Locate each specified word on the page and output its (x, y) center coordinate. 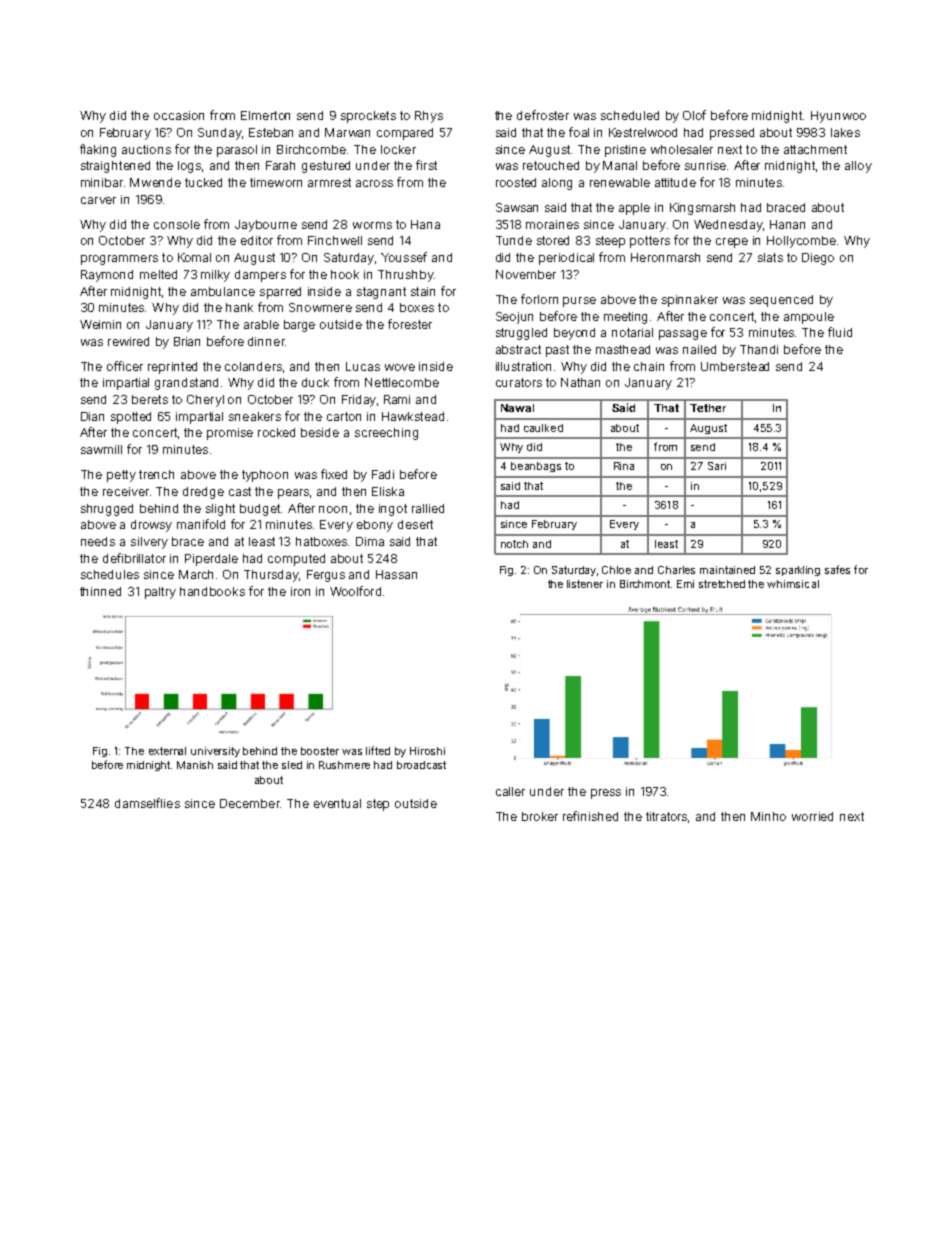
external (167, 751)
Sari (717, 466)
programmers (119, 260)
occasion (179, 115)
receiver (126, 491)
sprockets (368, 117)
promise (230, 434)
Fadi (383, 474)
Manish (195, 765)
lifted (378, 750)
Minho (768, 816)
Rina (624, 466)
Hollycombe (801, 242)
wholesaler (682, 149)
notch (514, 544)
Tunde (514, 240)
